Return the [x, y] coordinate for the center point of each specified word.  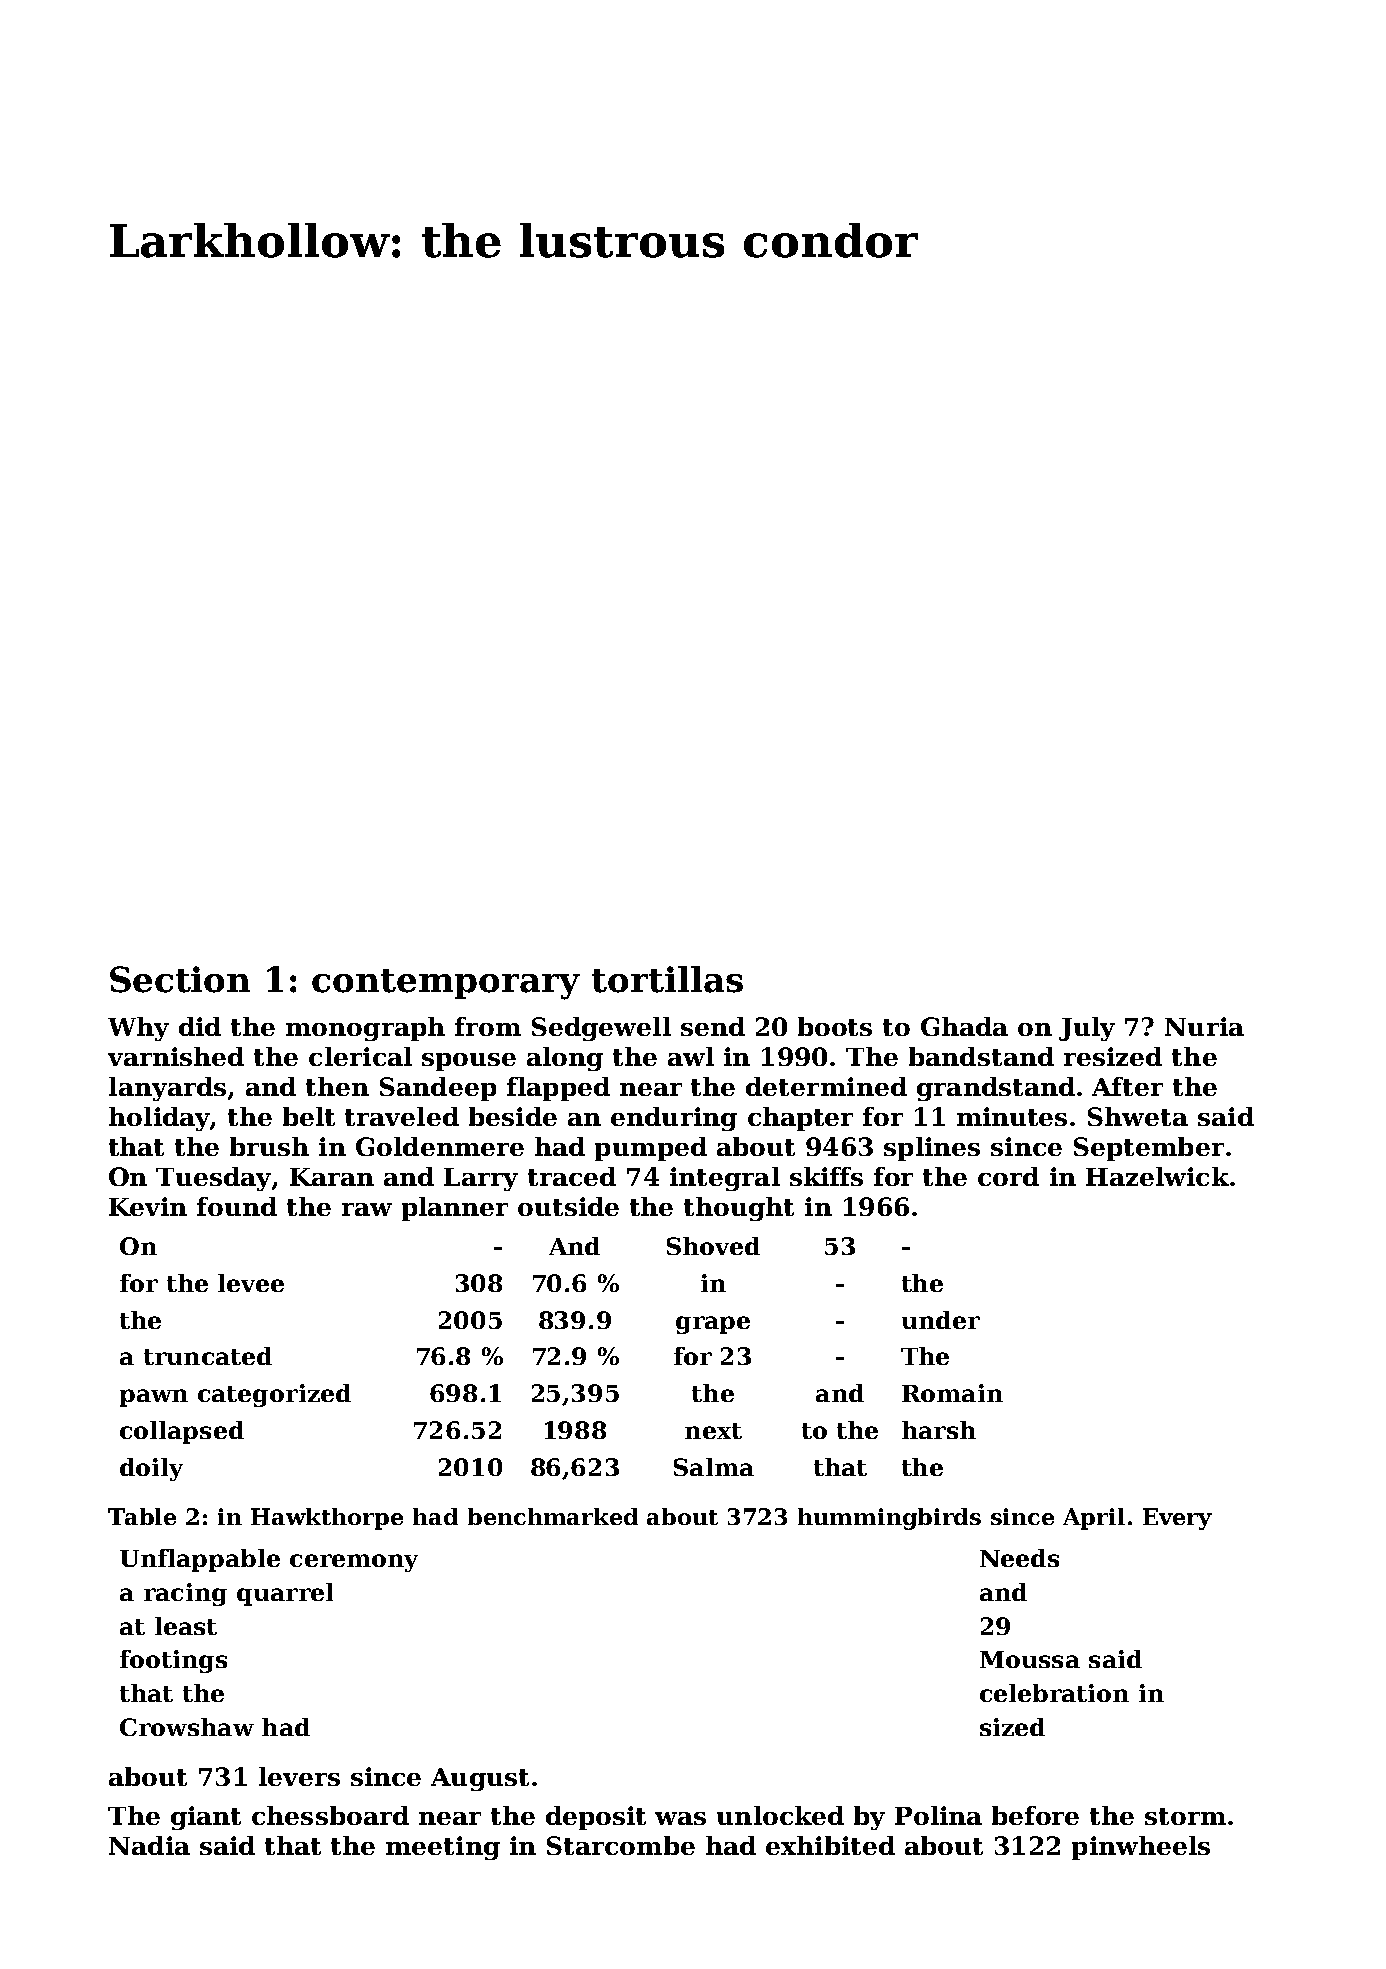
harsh [939, 1430]
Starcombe [621, 1845]
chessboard [330, 1815]
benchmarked [553, 1516]
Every [1177, 1519]
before [1035, 1815]
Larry [481, 1179]
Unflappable [200, 1560]
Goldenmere [440, 1146]
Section [180, 979]
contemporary [446, 984]
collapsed [182, 1432]
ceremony [354, 1563]
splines [932, 1149]
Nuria [1204, 1026]
